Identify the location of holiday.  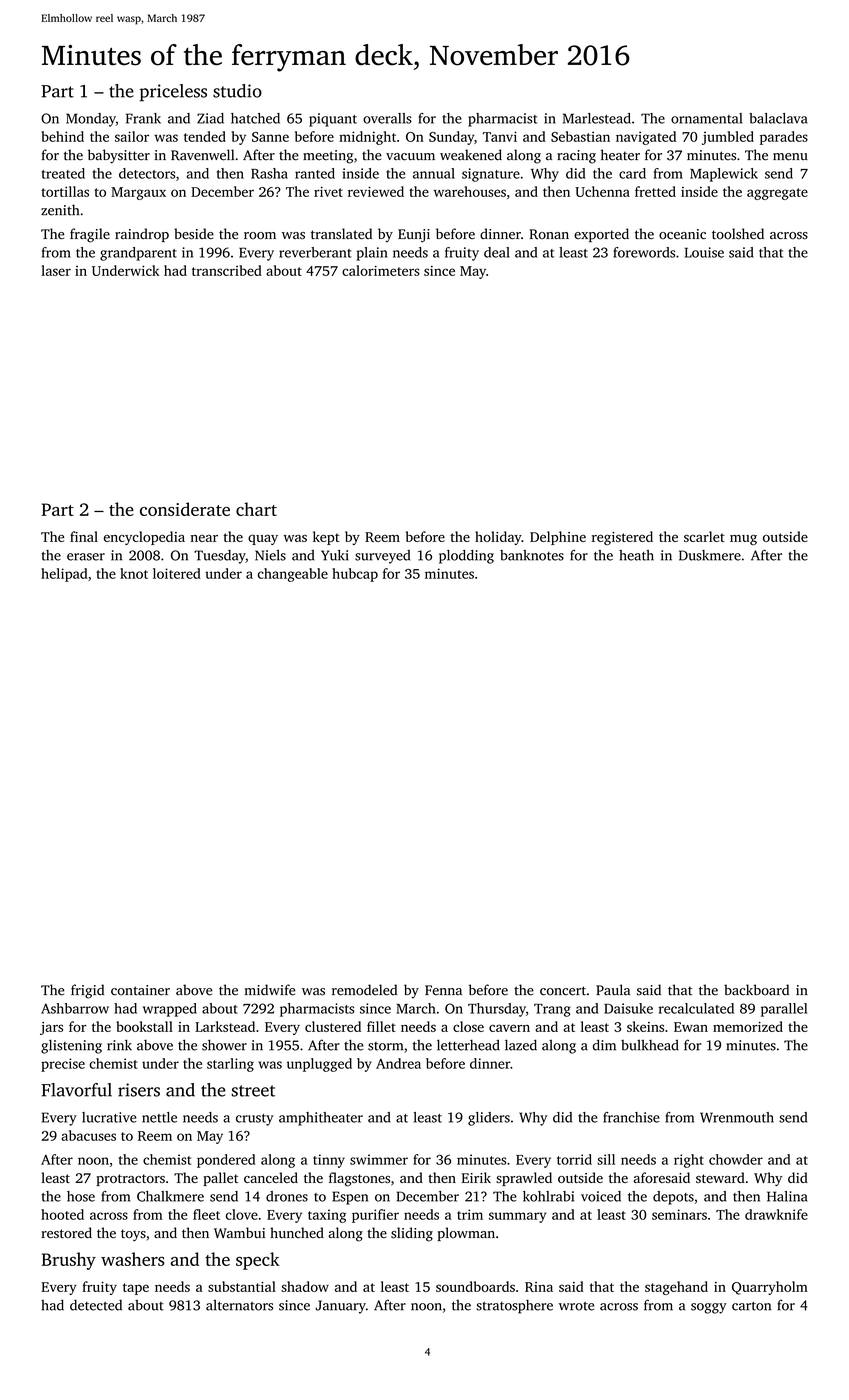
(498, 538).
